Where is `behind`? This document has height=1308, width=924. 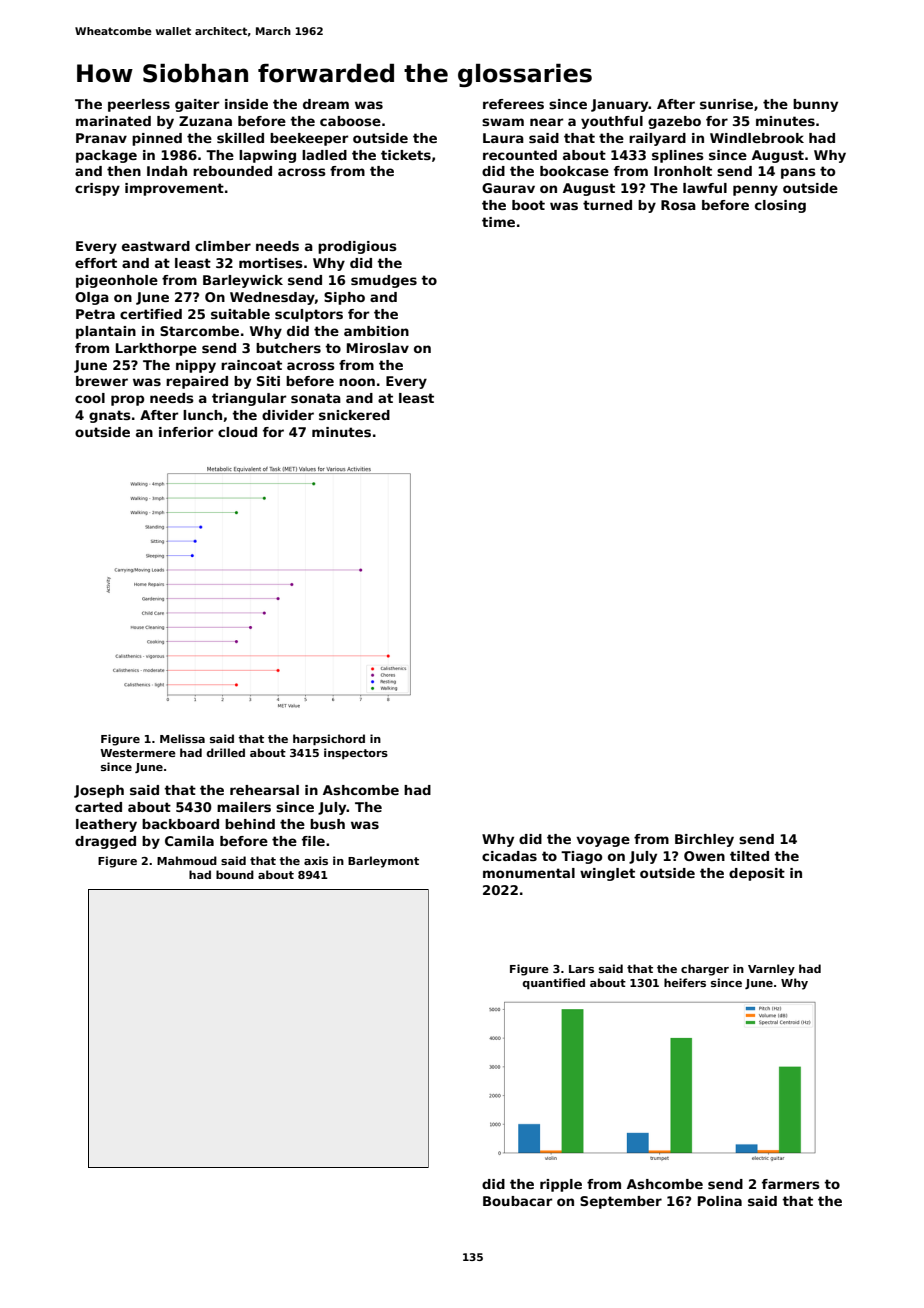
behind is located at coordinates (250, 824).
